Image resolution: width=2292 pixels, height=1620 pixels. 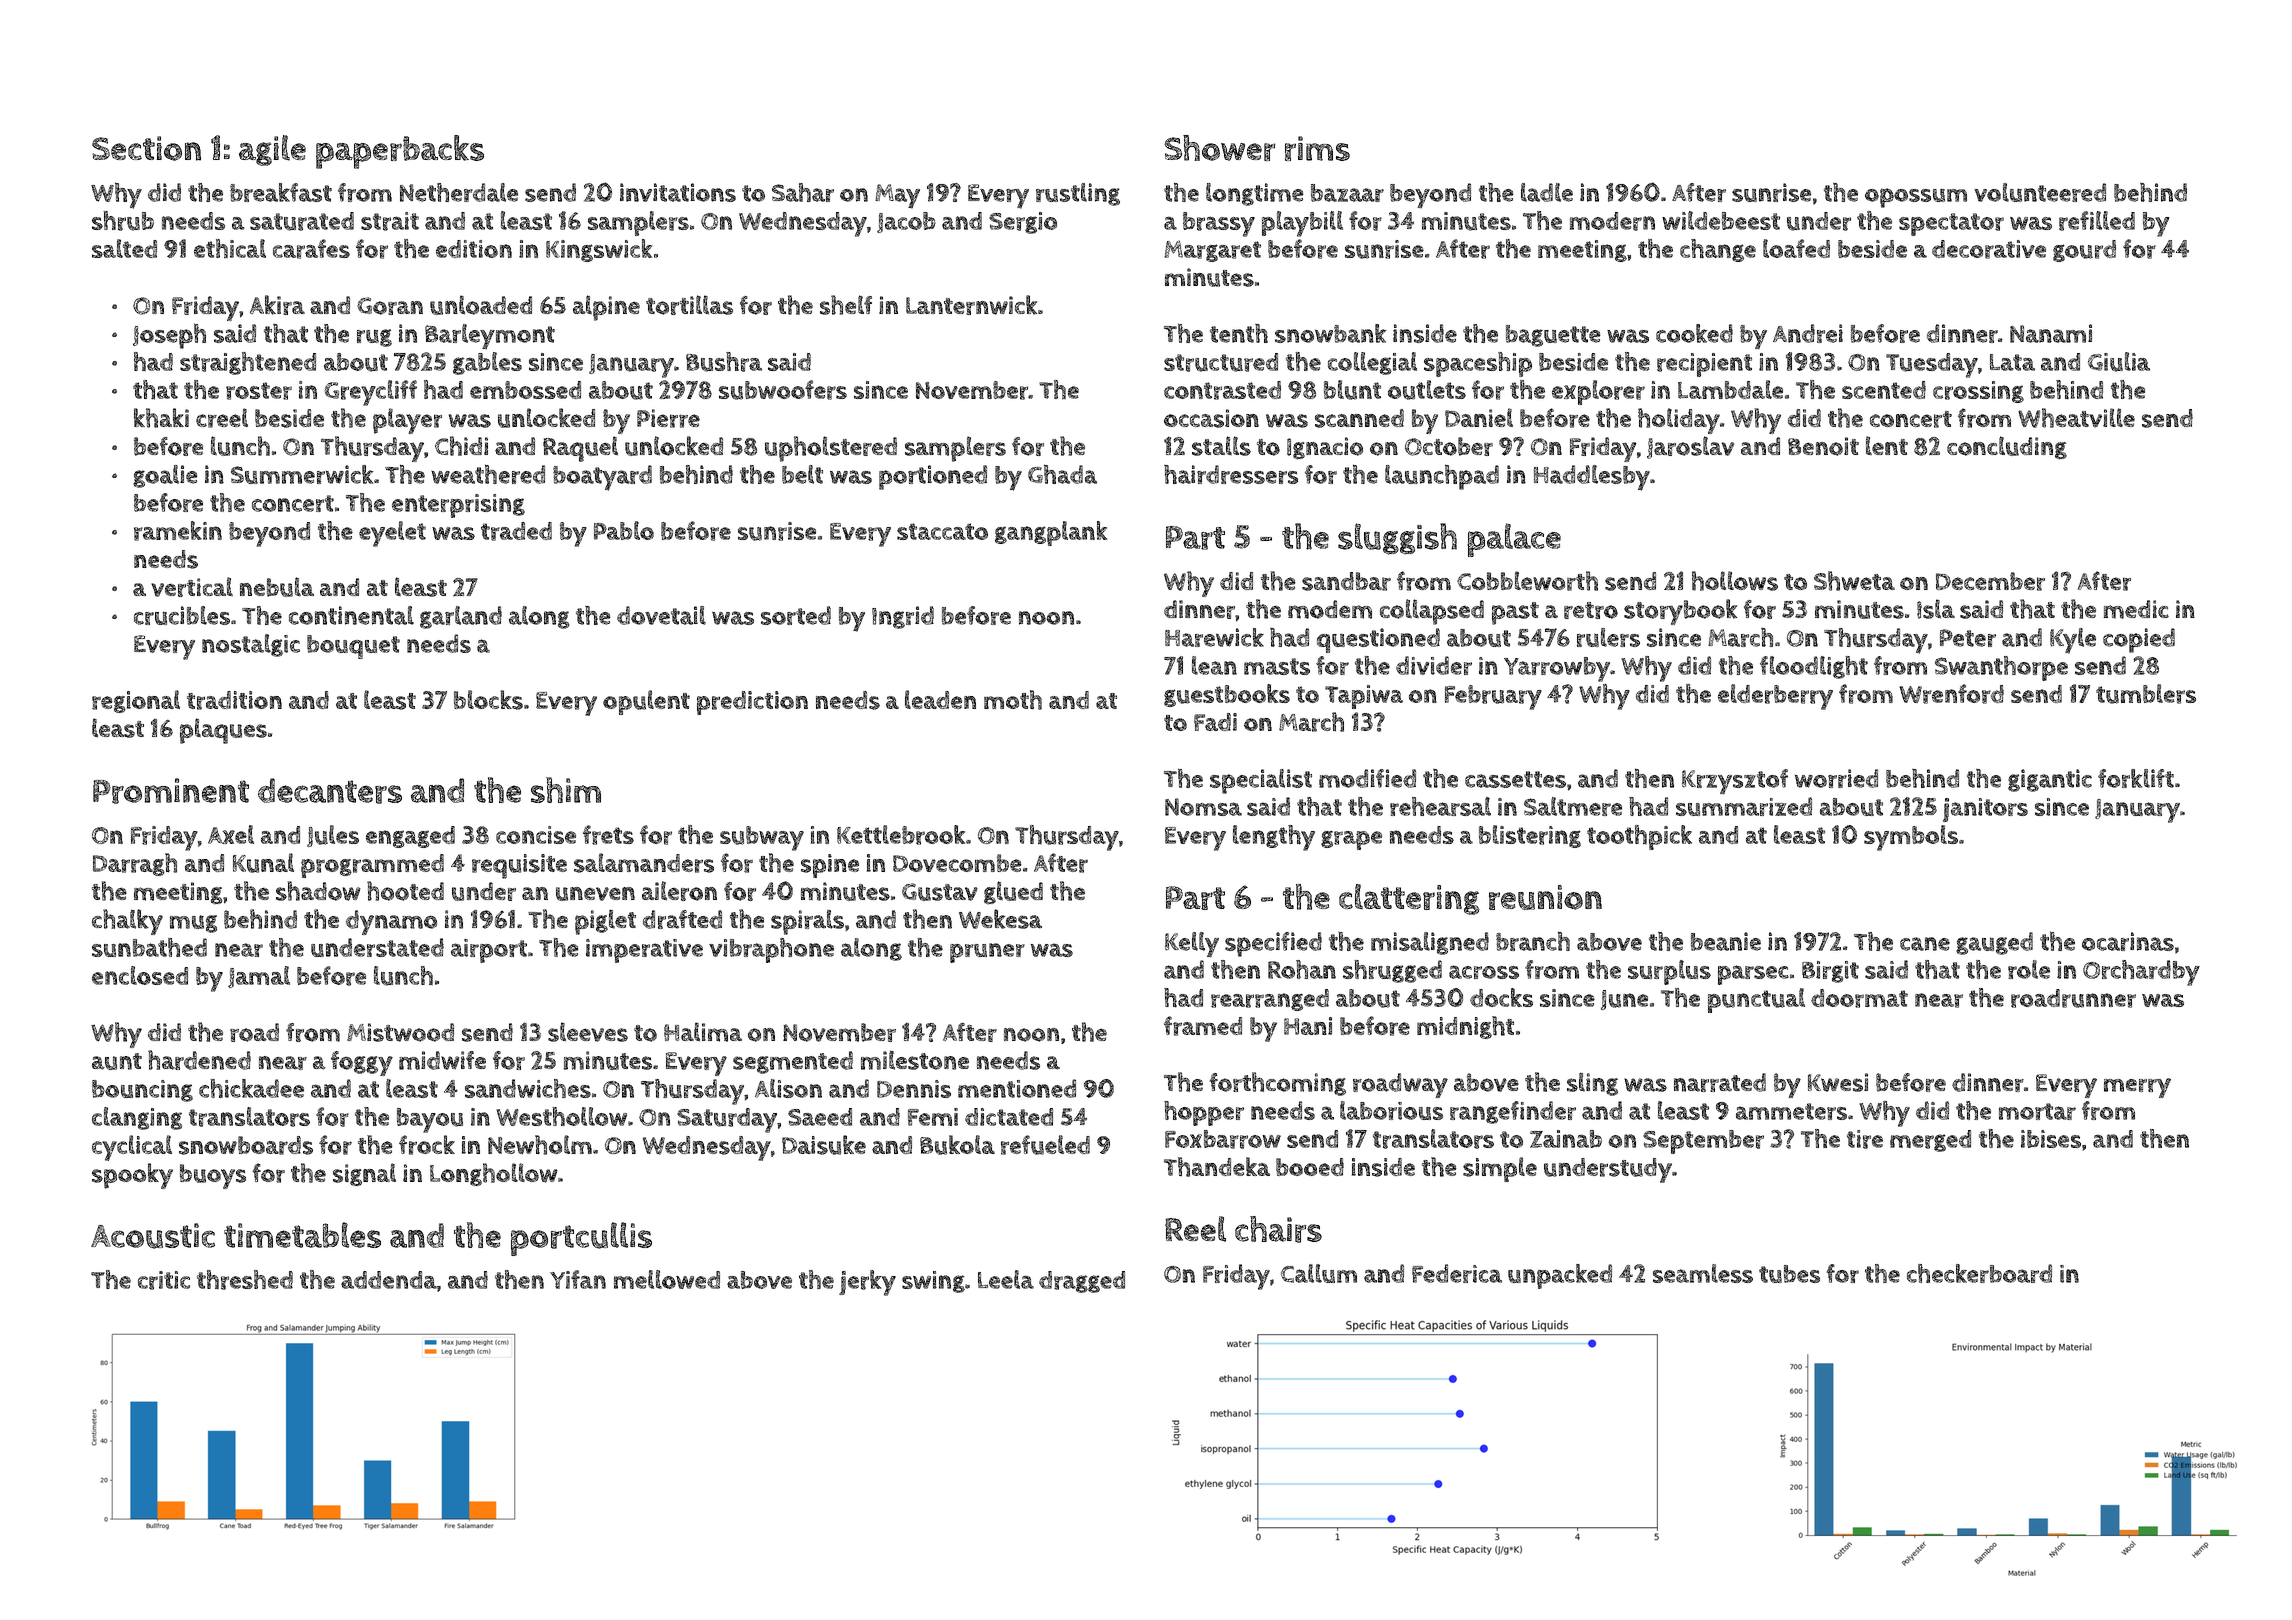 What do you see at coordinates (2136, 609) in the document?
I see `medic` at bounding box center [2136, 609].
